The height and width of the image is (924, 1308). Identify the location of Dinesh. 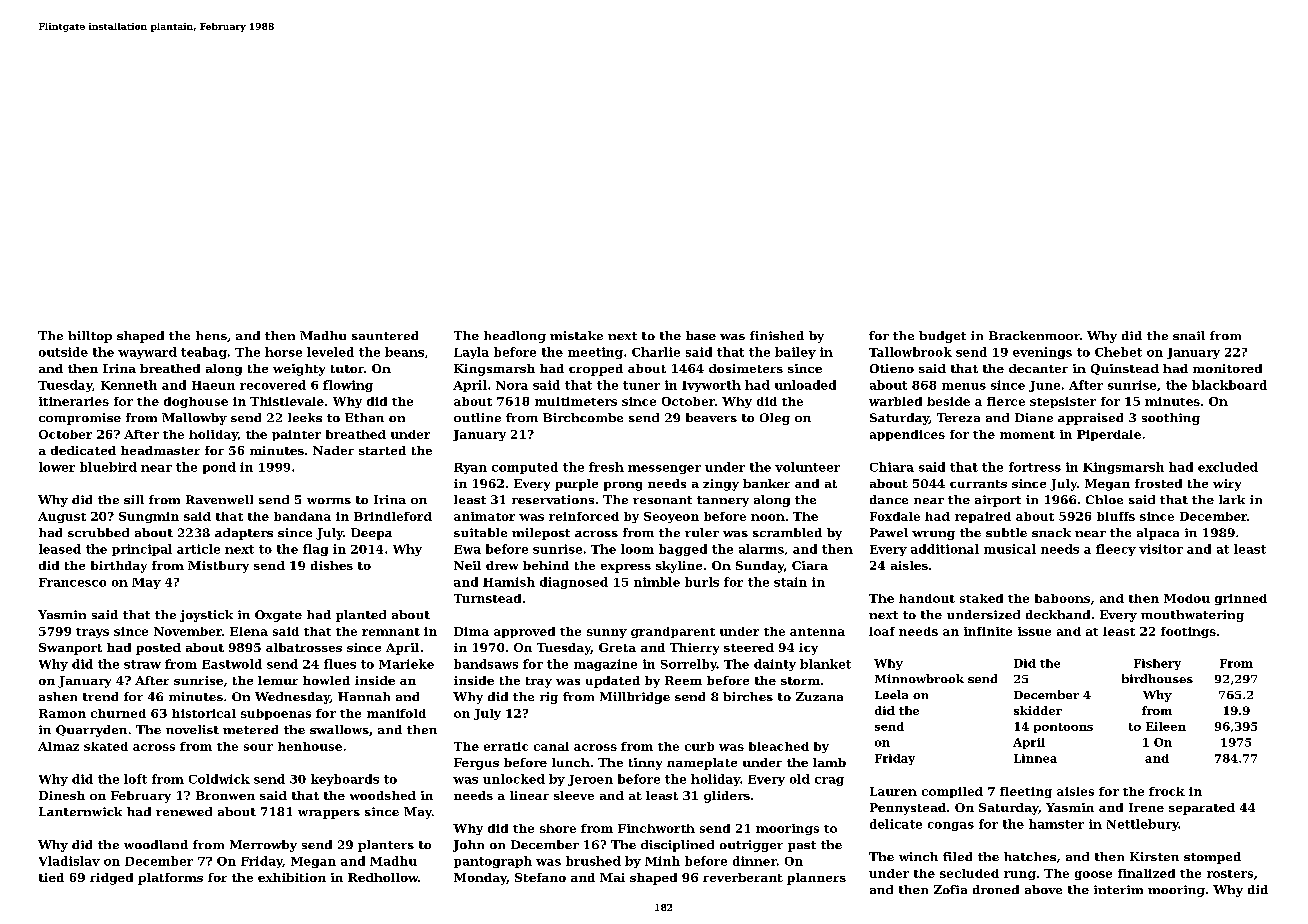
(62, 795).
